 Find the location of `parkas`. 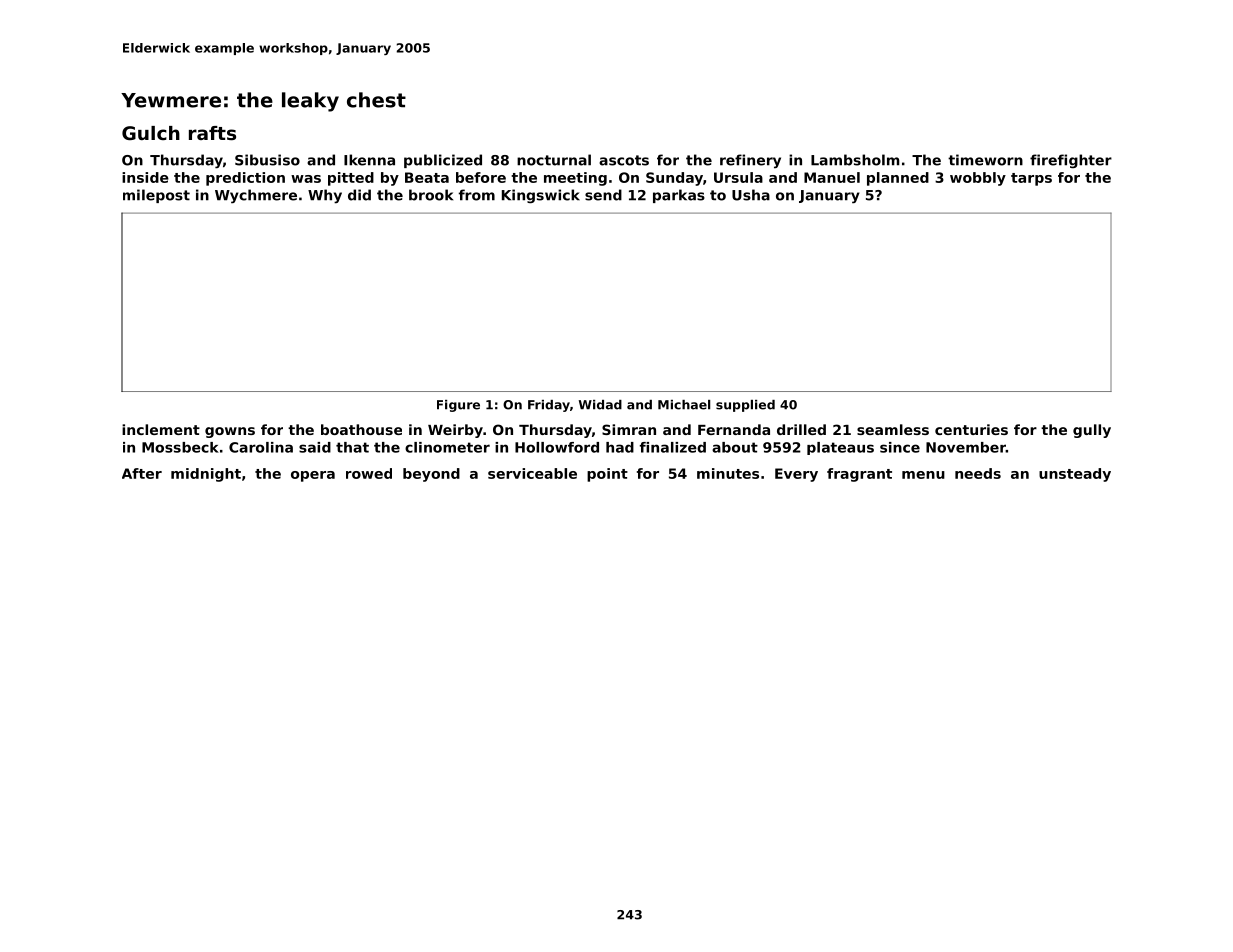

parkas is located at coordinates (679, 196).
